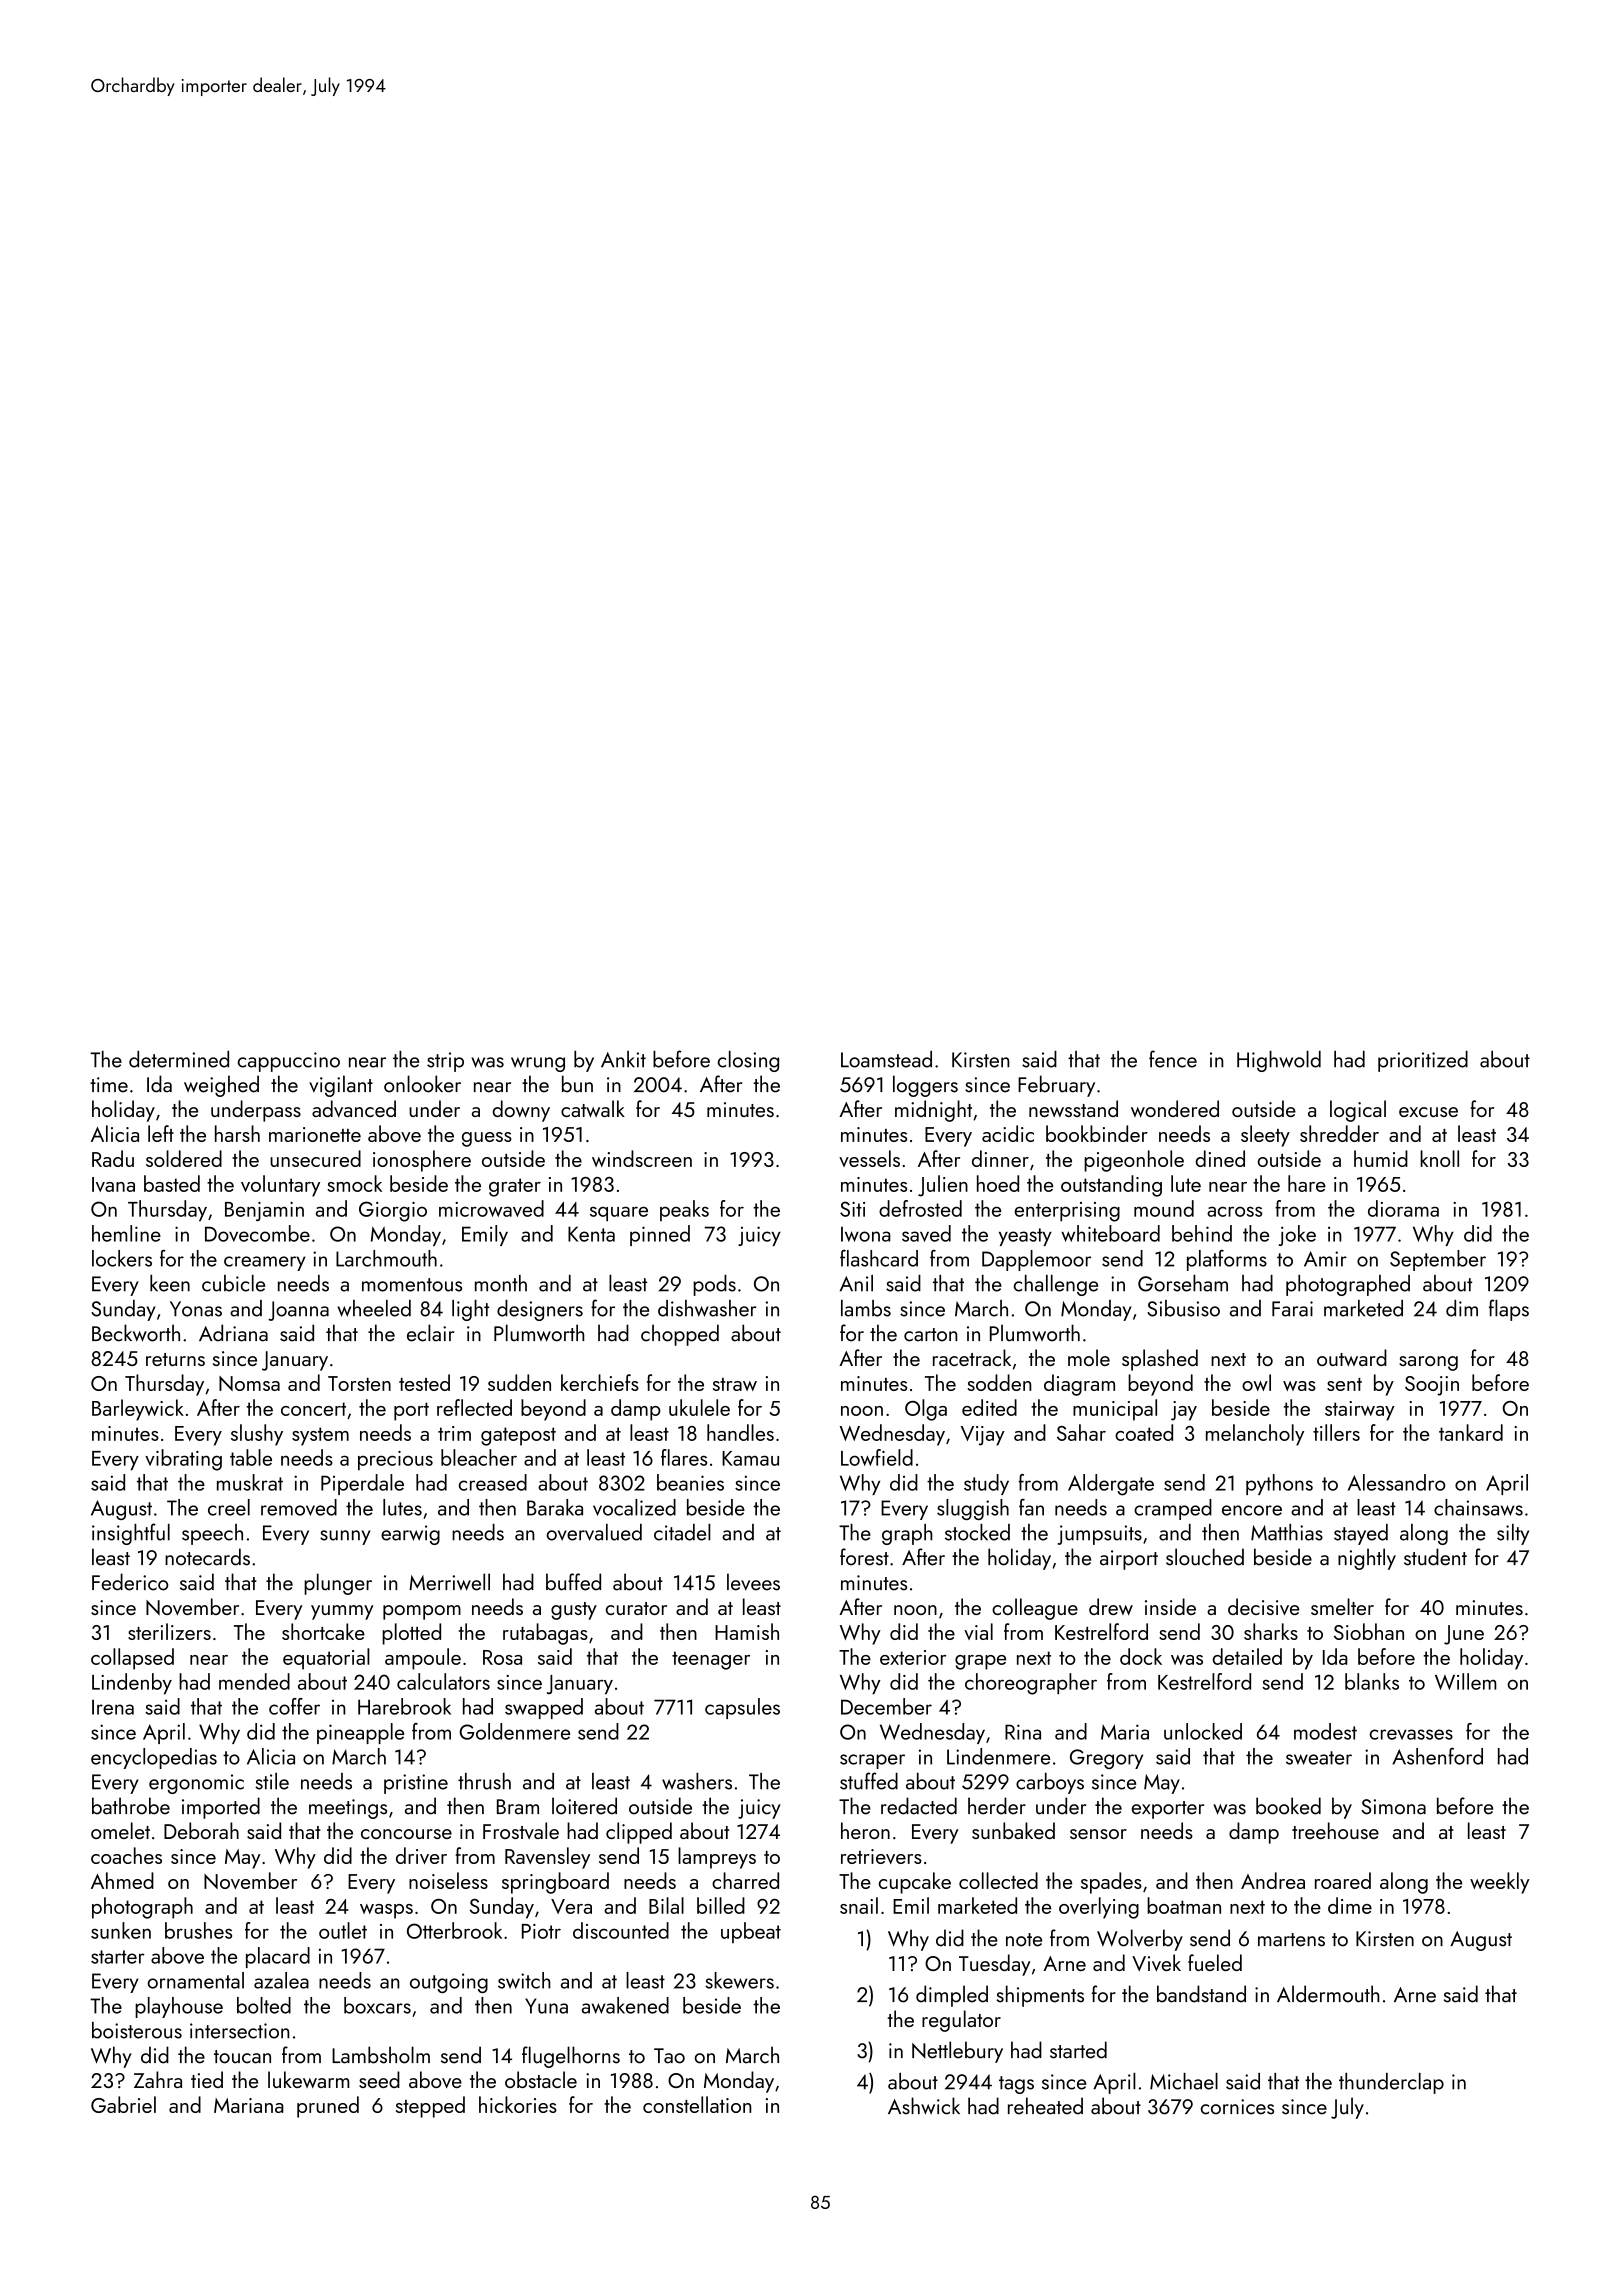 The height and width of the document is (2292, 1620). What do you see at coordinates (416, 1784) in the document?
I see `pristine` at bounding box center [416, 1784].
